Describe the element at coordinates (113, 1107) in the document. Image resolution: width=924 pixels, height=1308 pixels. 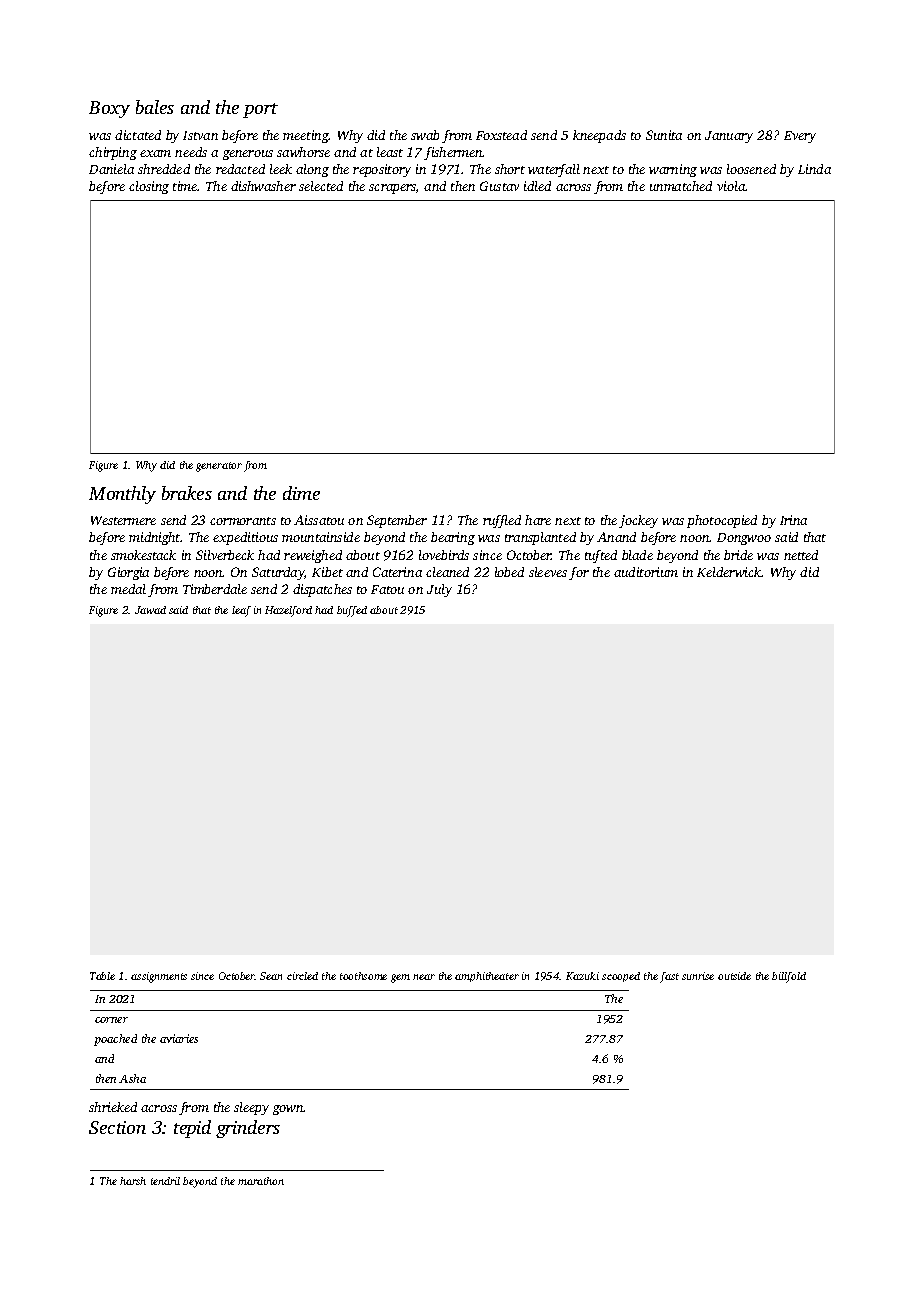
I see `shrieked` at that location.
